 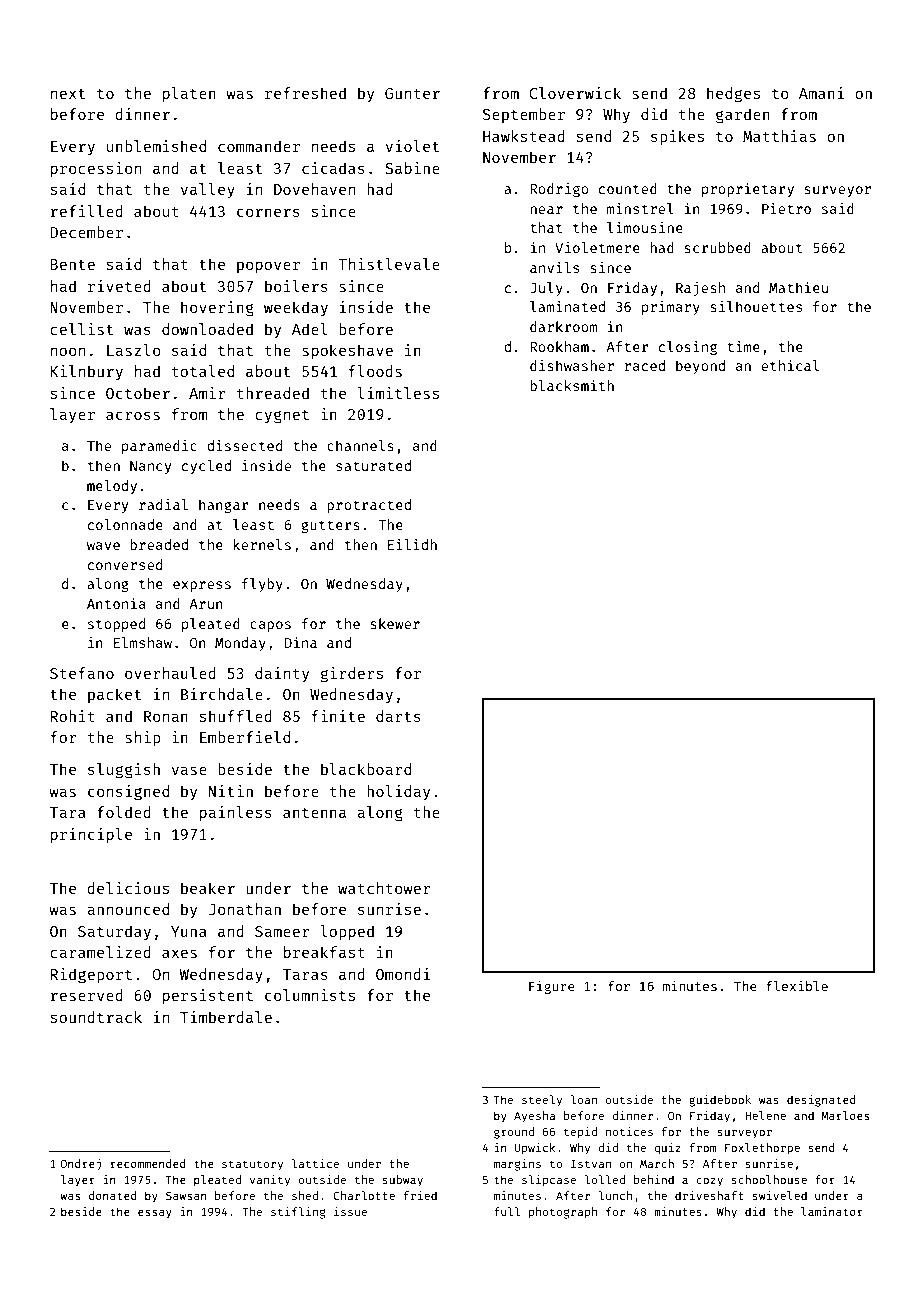 What do you see at coordinates (645, 227) in the screenshot?
I see `limousine` at bounding box center [645, 227].
